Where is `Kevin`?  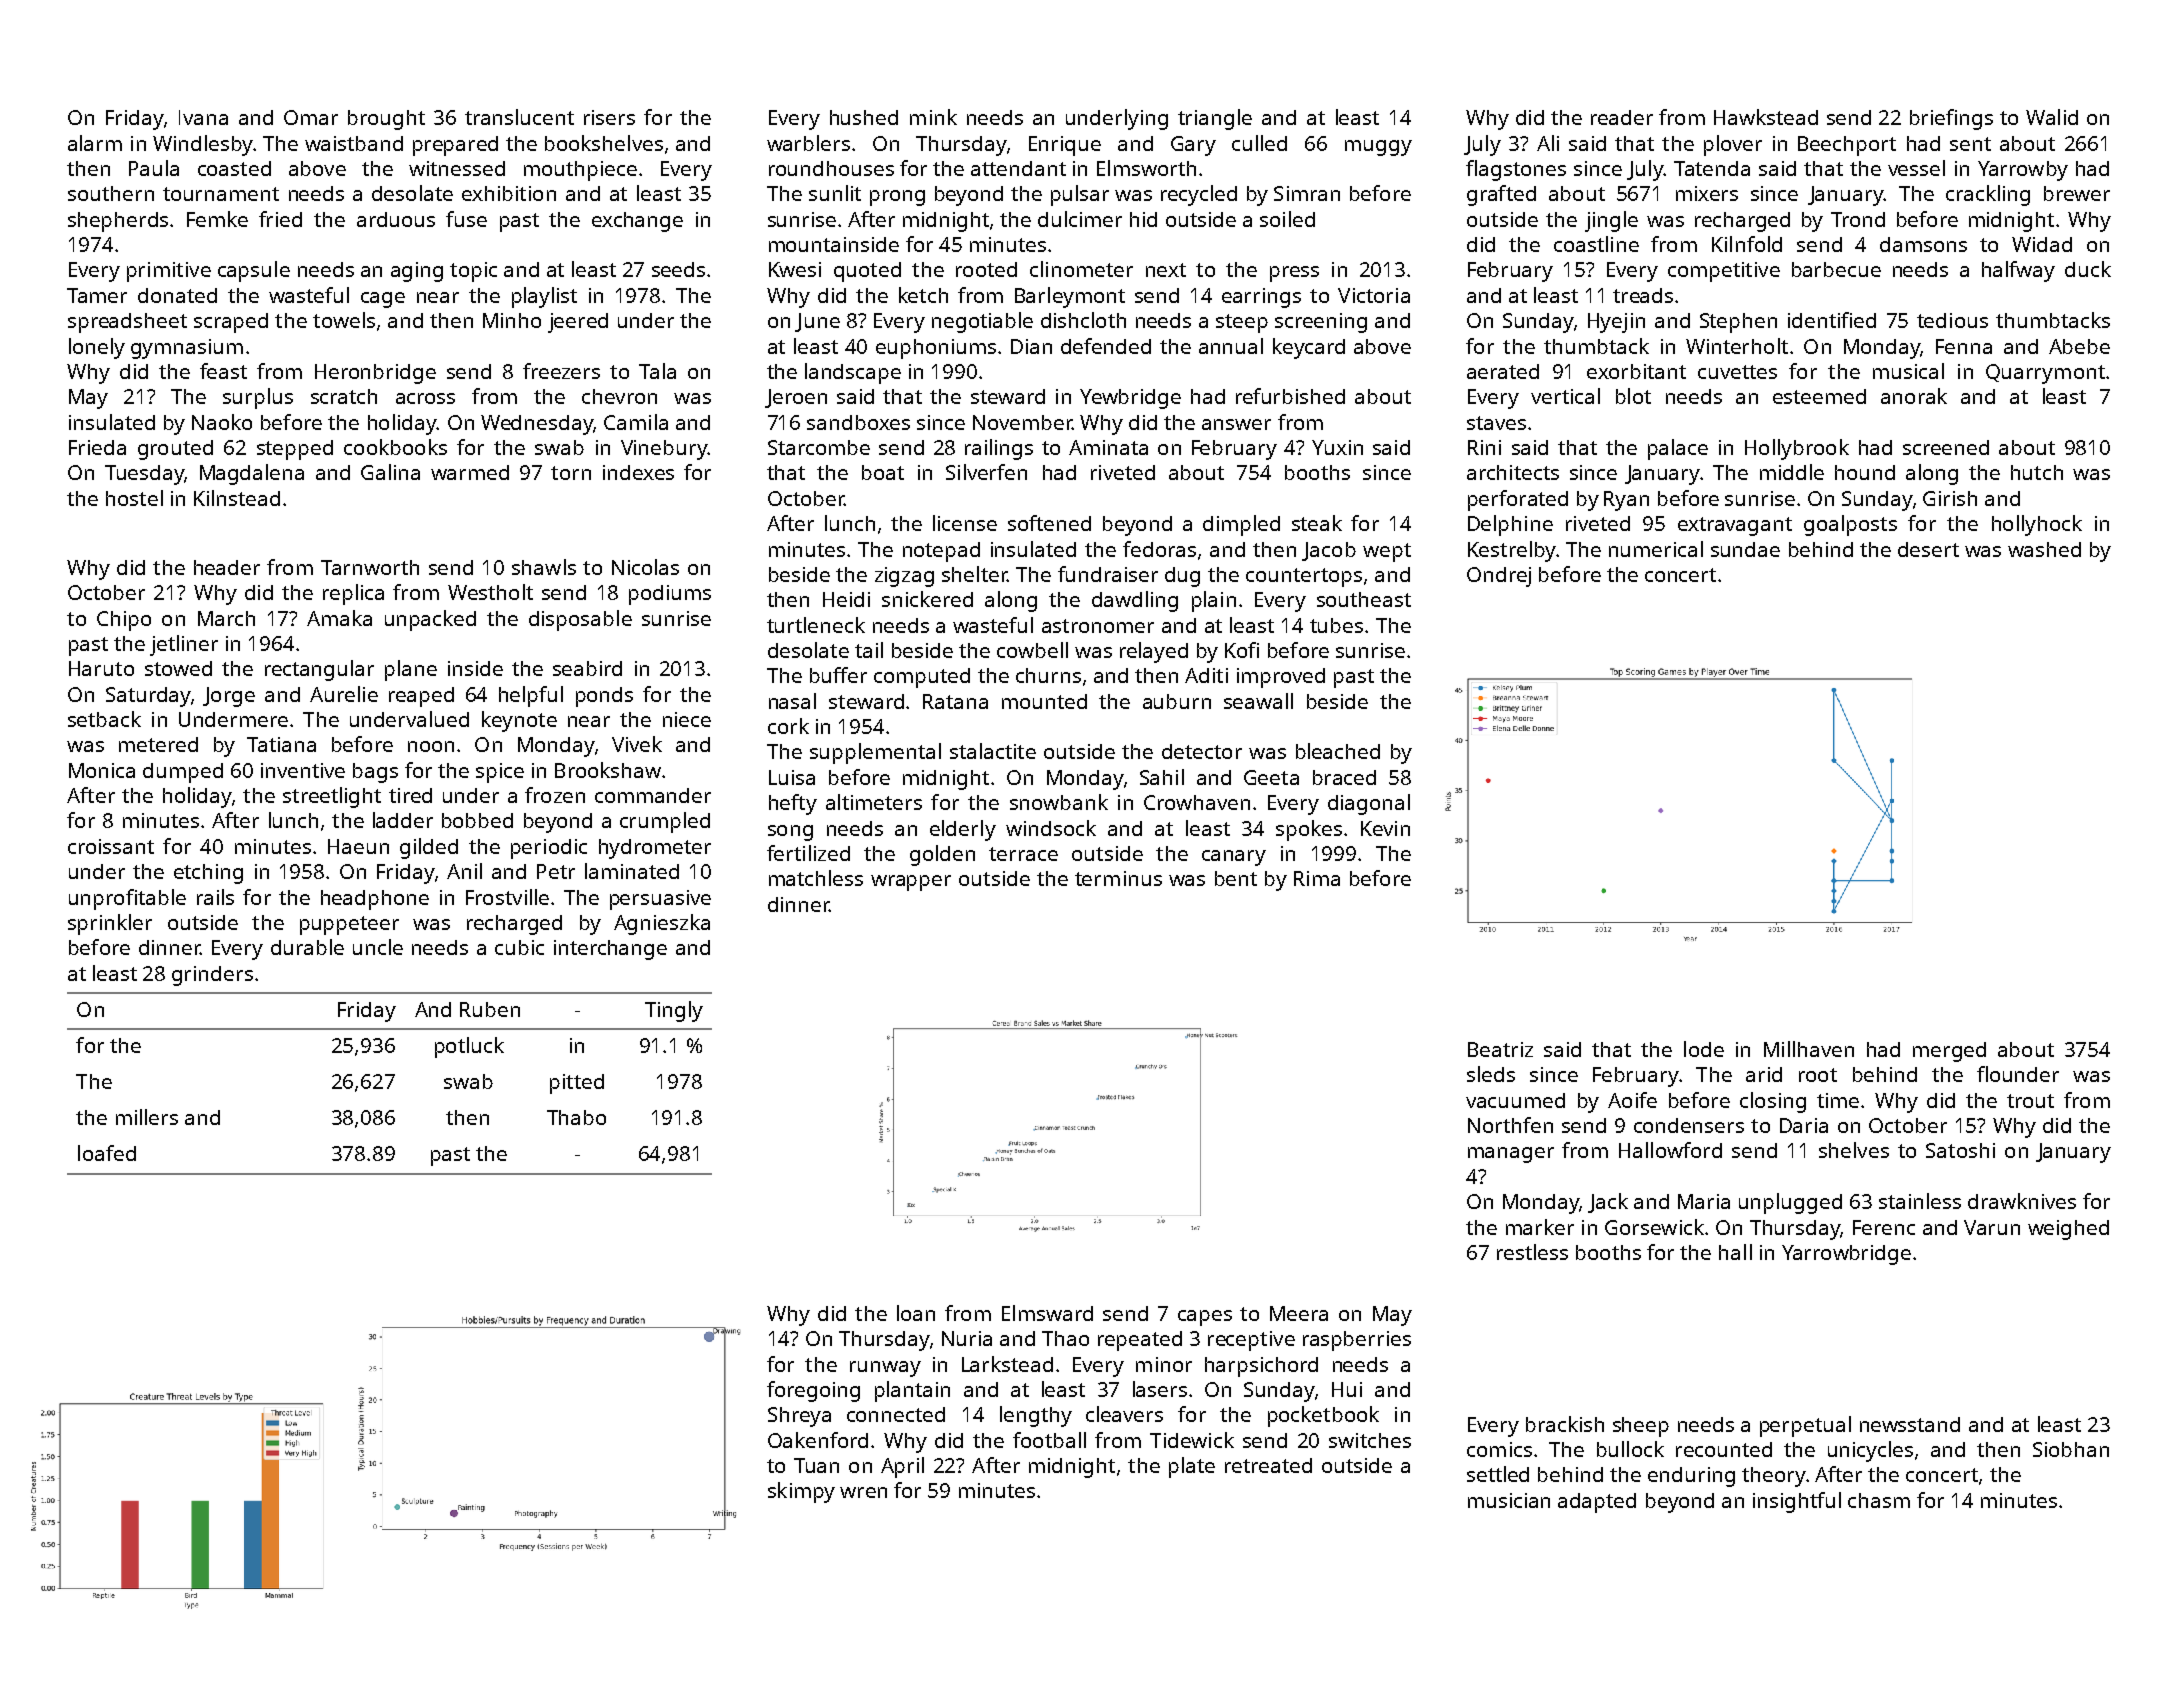 Kevin is located at coordinates (1385, 828).
